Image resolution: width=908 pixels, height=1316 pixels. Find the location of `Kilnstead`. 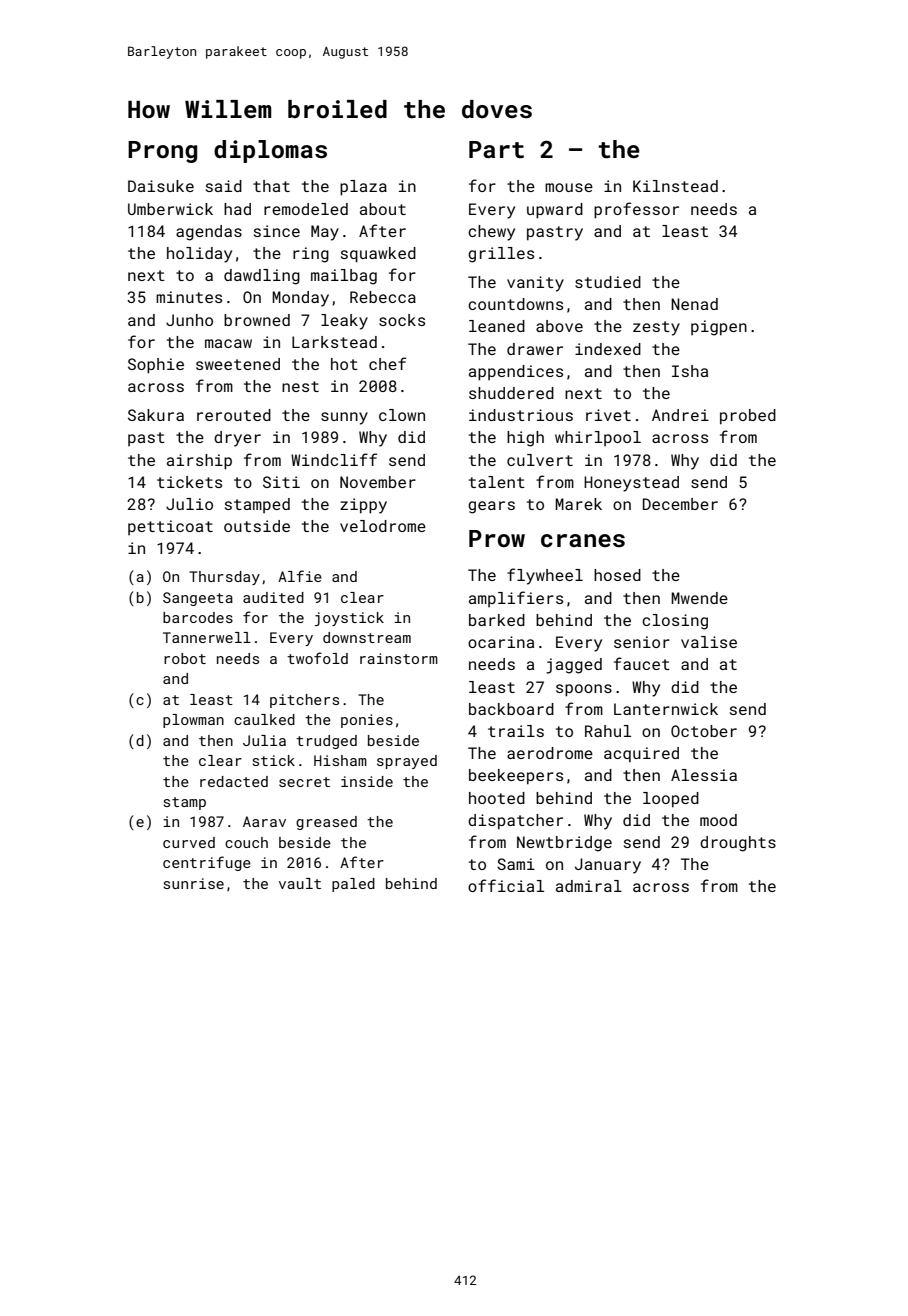

Kilnstead is located at coordinates (675, 186).
